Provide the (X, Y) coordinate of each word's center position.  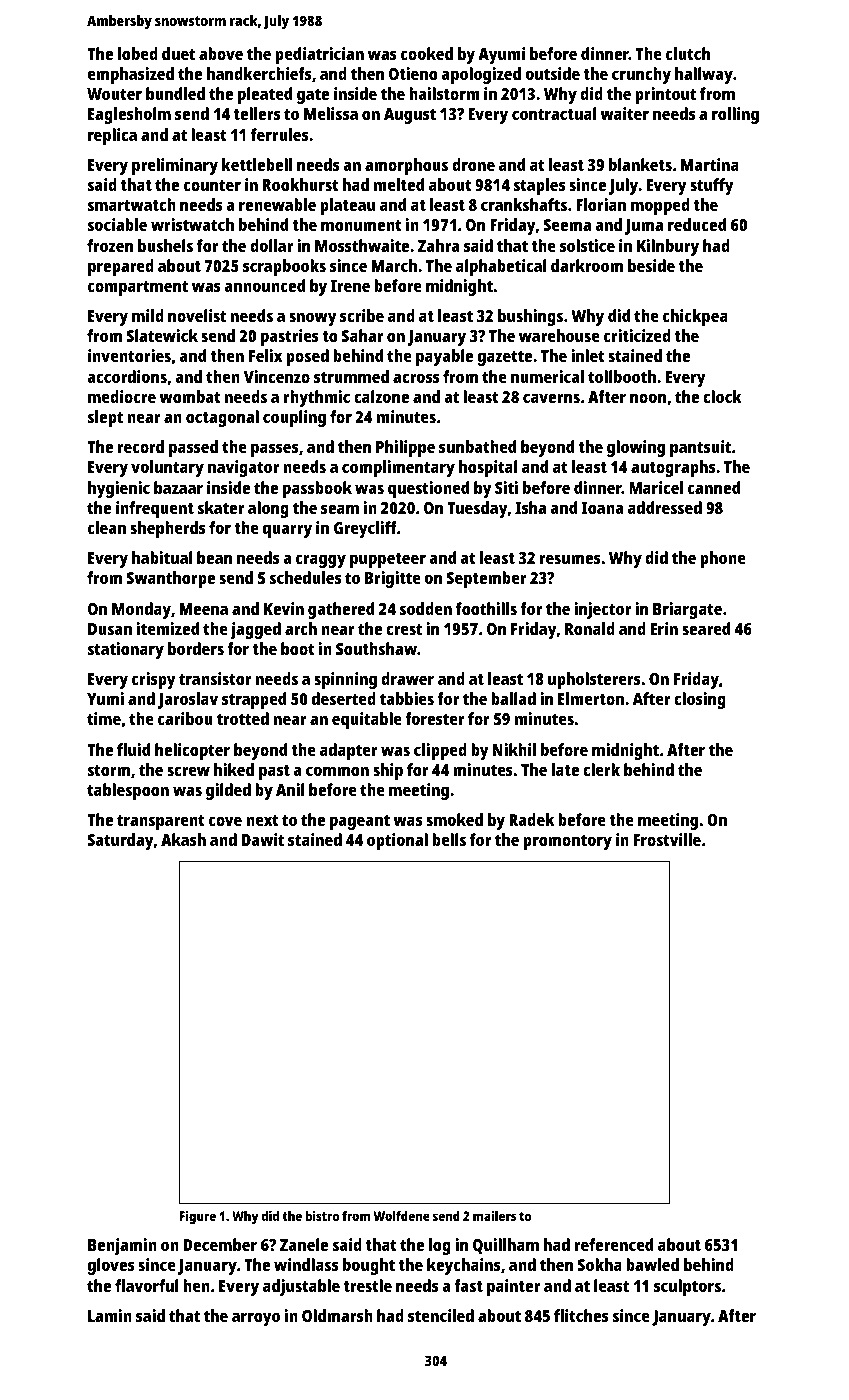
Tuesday (478, 509)
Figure (198, 1217)
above (221, 53)
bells (449, 839)
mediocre (122, 396)
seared (706, 628)
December (220, 1244)
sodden (426, 608)
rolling (735, 115)
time (104, 718)
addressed (665, 507)
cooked (427, 53)
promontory (567, 842)
